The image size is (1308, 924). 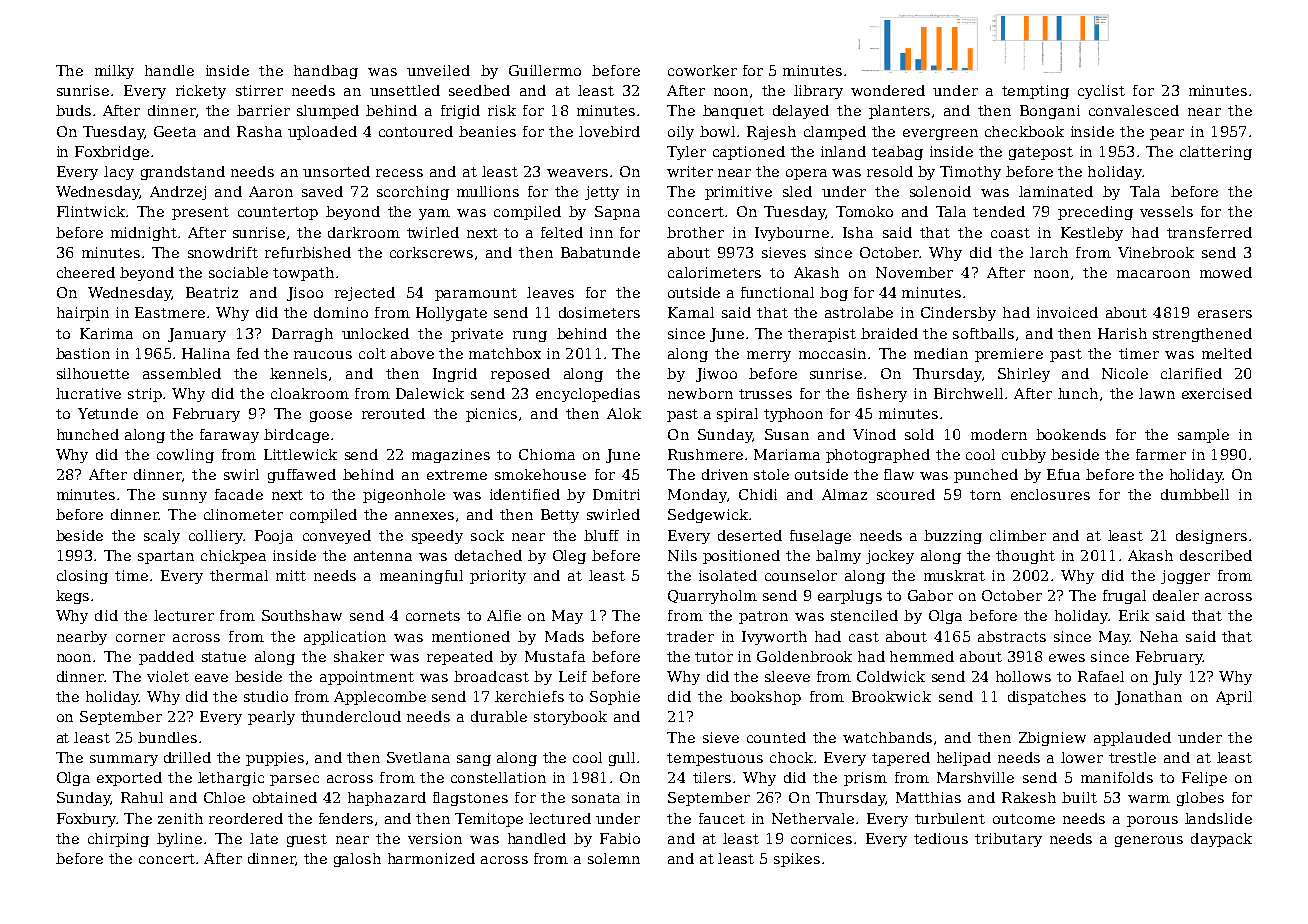 I want to click on galosh, so click(x=357, y=860).
